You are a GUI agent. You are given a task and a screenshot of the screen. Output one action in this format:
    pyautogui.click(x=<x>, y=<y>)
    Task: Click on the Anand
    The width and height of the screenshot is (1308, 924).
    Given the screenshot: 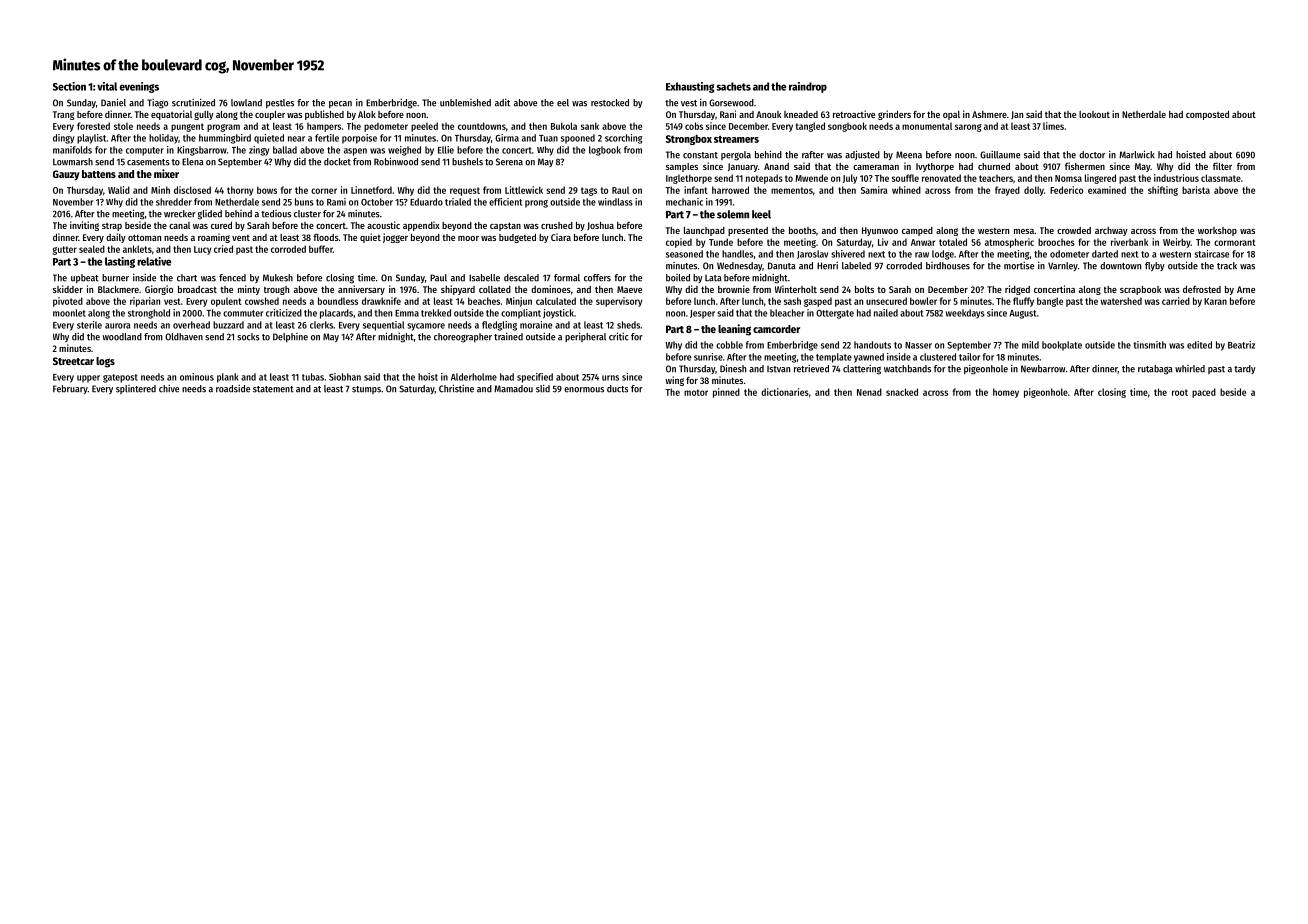 What is the action you would take?
    pyautogui.click(x=776, y=166)
